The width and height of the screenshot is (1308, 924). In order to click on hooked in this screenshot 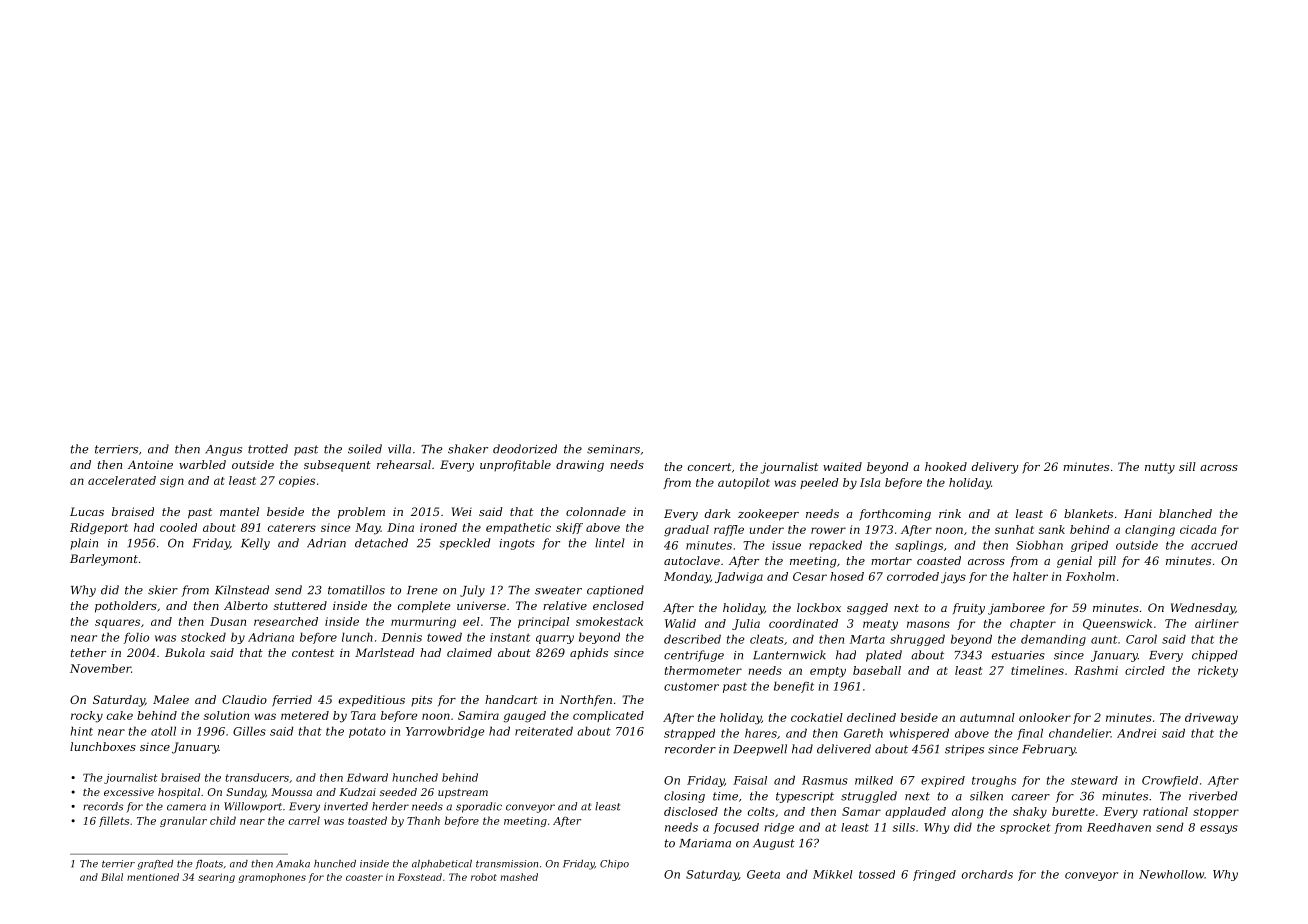, I will do `click(946, 466)`.
